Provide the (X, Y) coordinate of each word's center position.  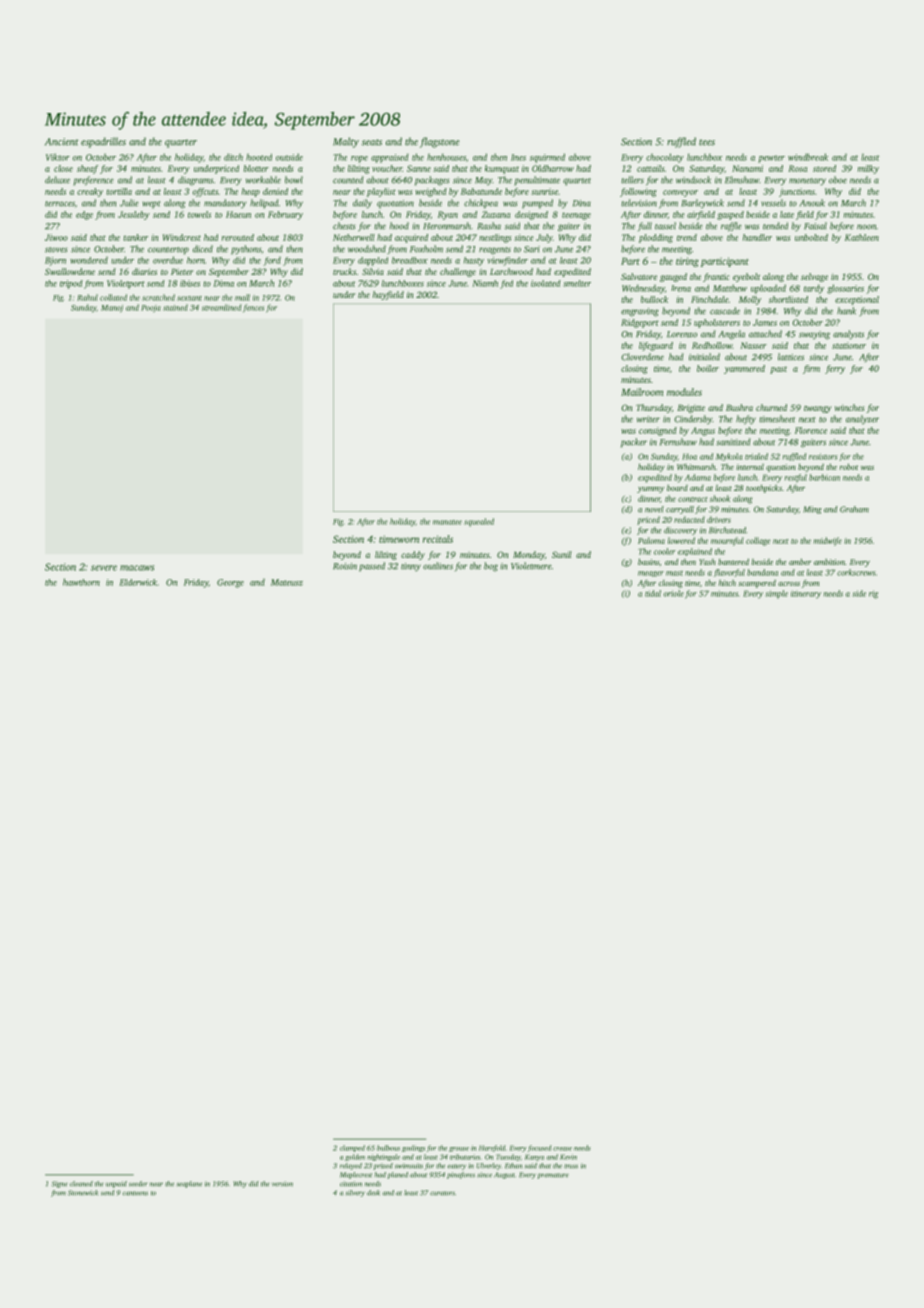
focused (539, 1148)
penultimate (537, 181)
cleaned (81, 1184)
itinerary (806, 594)
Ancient (62, 142)
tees (707, 142)
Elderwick (138, 582)
